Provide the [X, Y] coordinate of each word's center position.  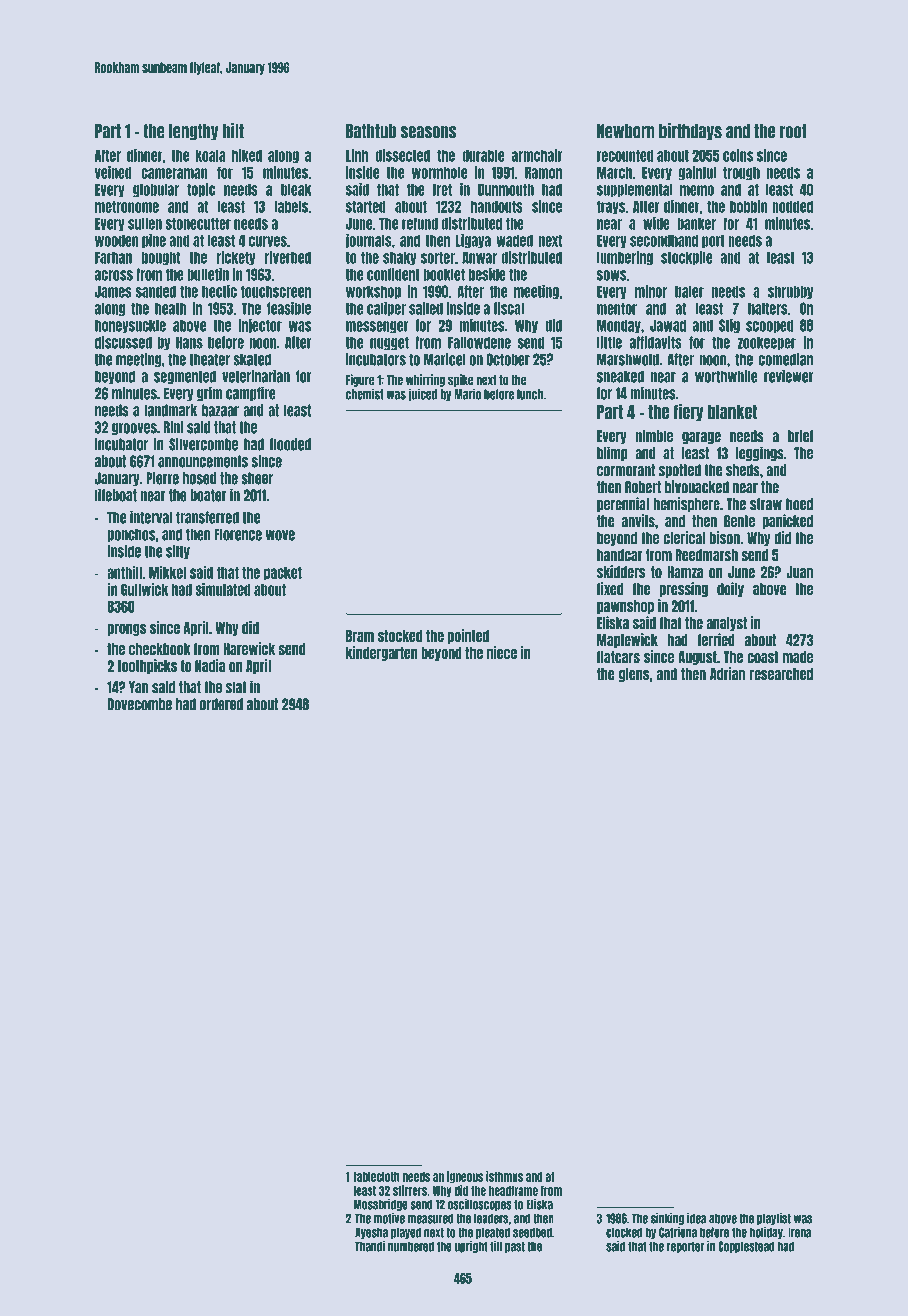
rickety [236, 258]
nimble [654, 436]
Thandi [370, 1246]
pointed [468, 636]
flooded [290, 444]
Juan [799, 572]
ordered [221, 704]
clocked [624, 1232]
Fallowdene [479, 342]
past [515, 1247]
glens [634, 675]
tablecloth [376, 1177]
